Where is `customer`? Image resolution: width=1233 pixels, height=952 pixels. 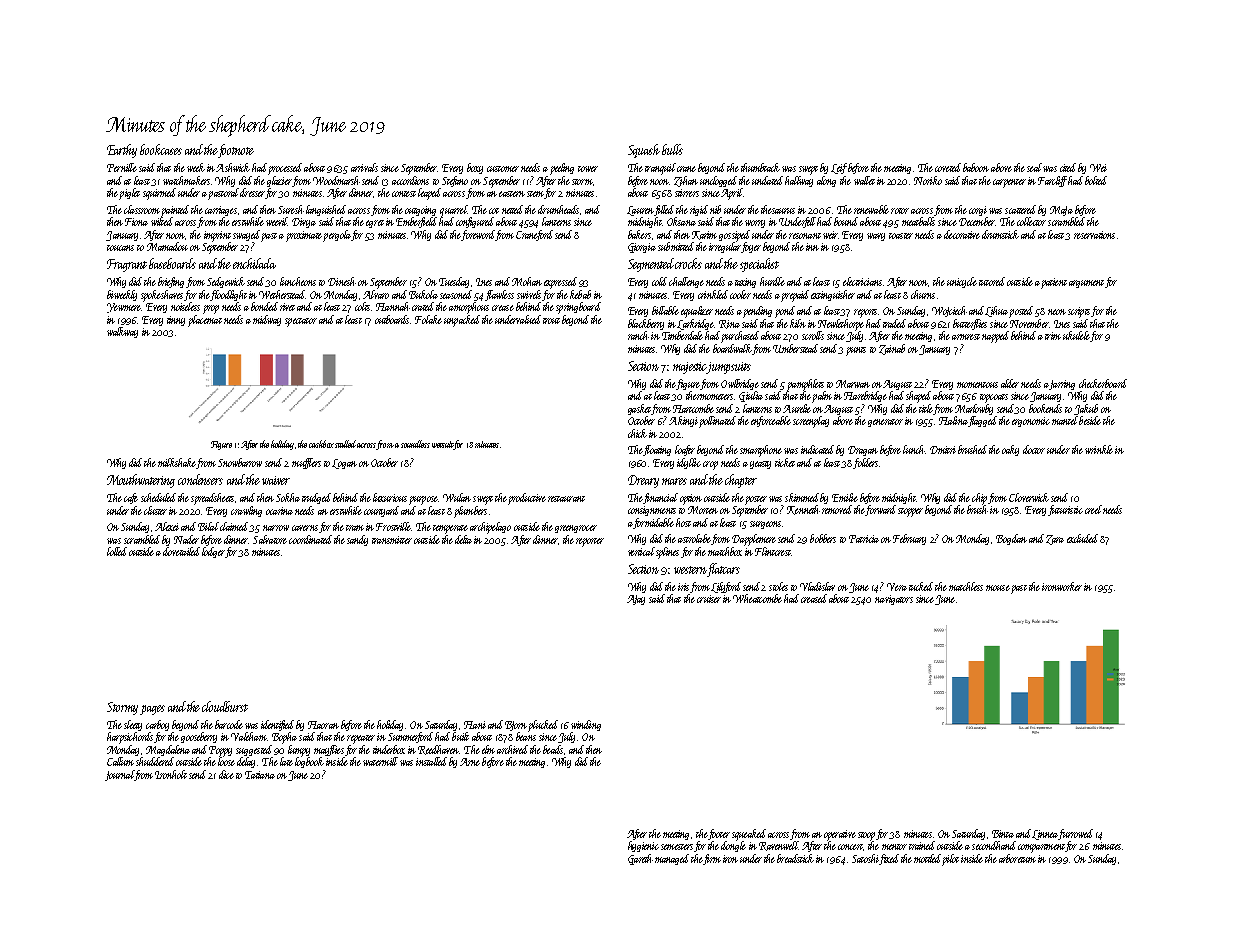
customer is located at coordinates (503, 169).
